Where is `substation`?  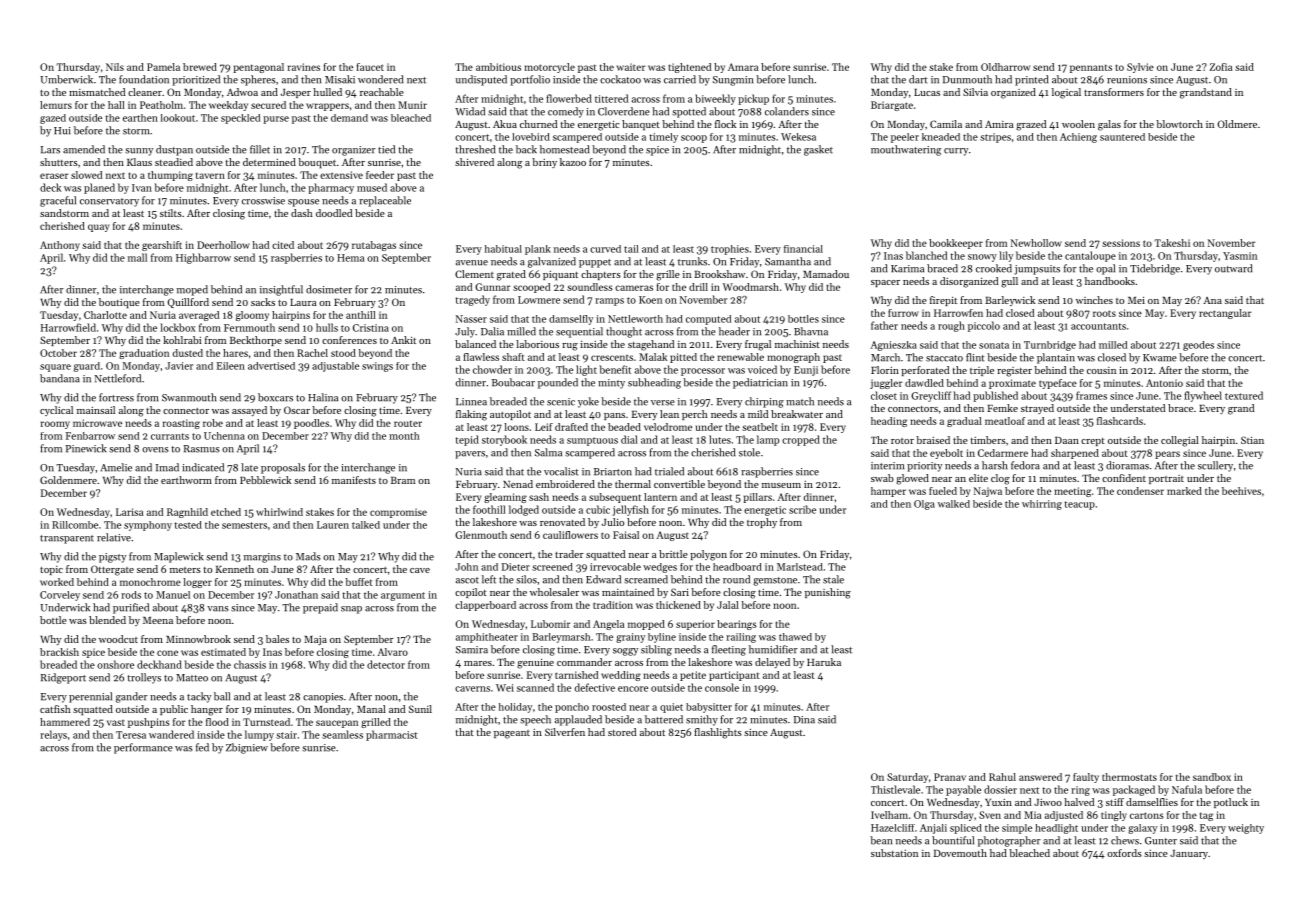 substation is located at coordinates (894, 853).
